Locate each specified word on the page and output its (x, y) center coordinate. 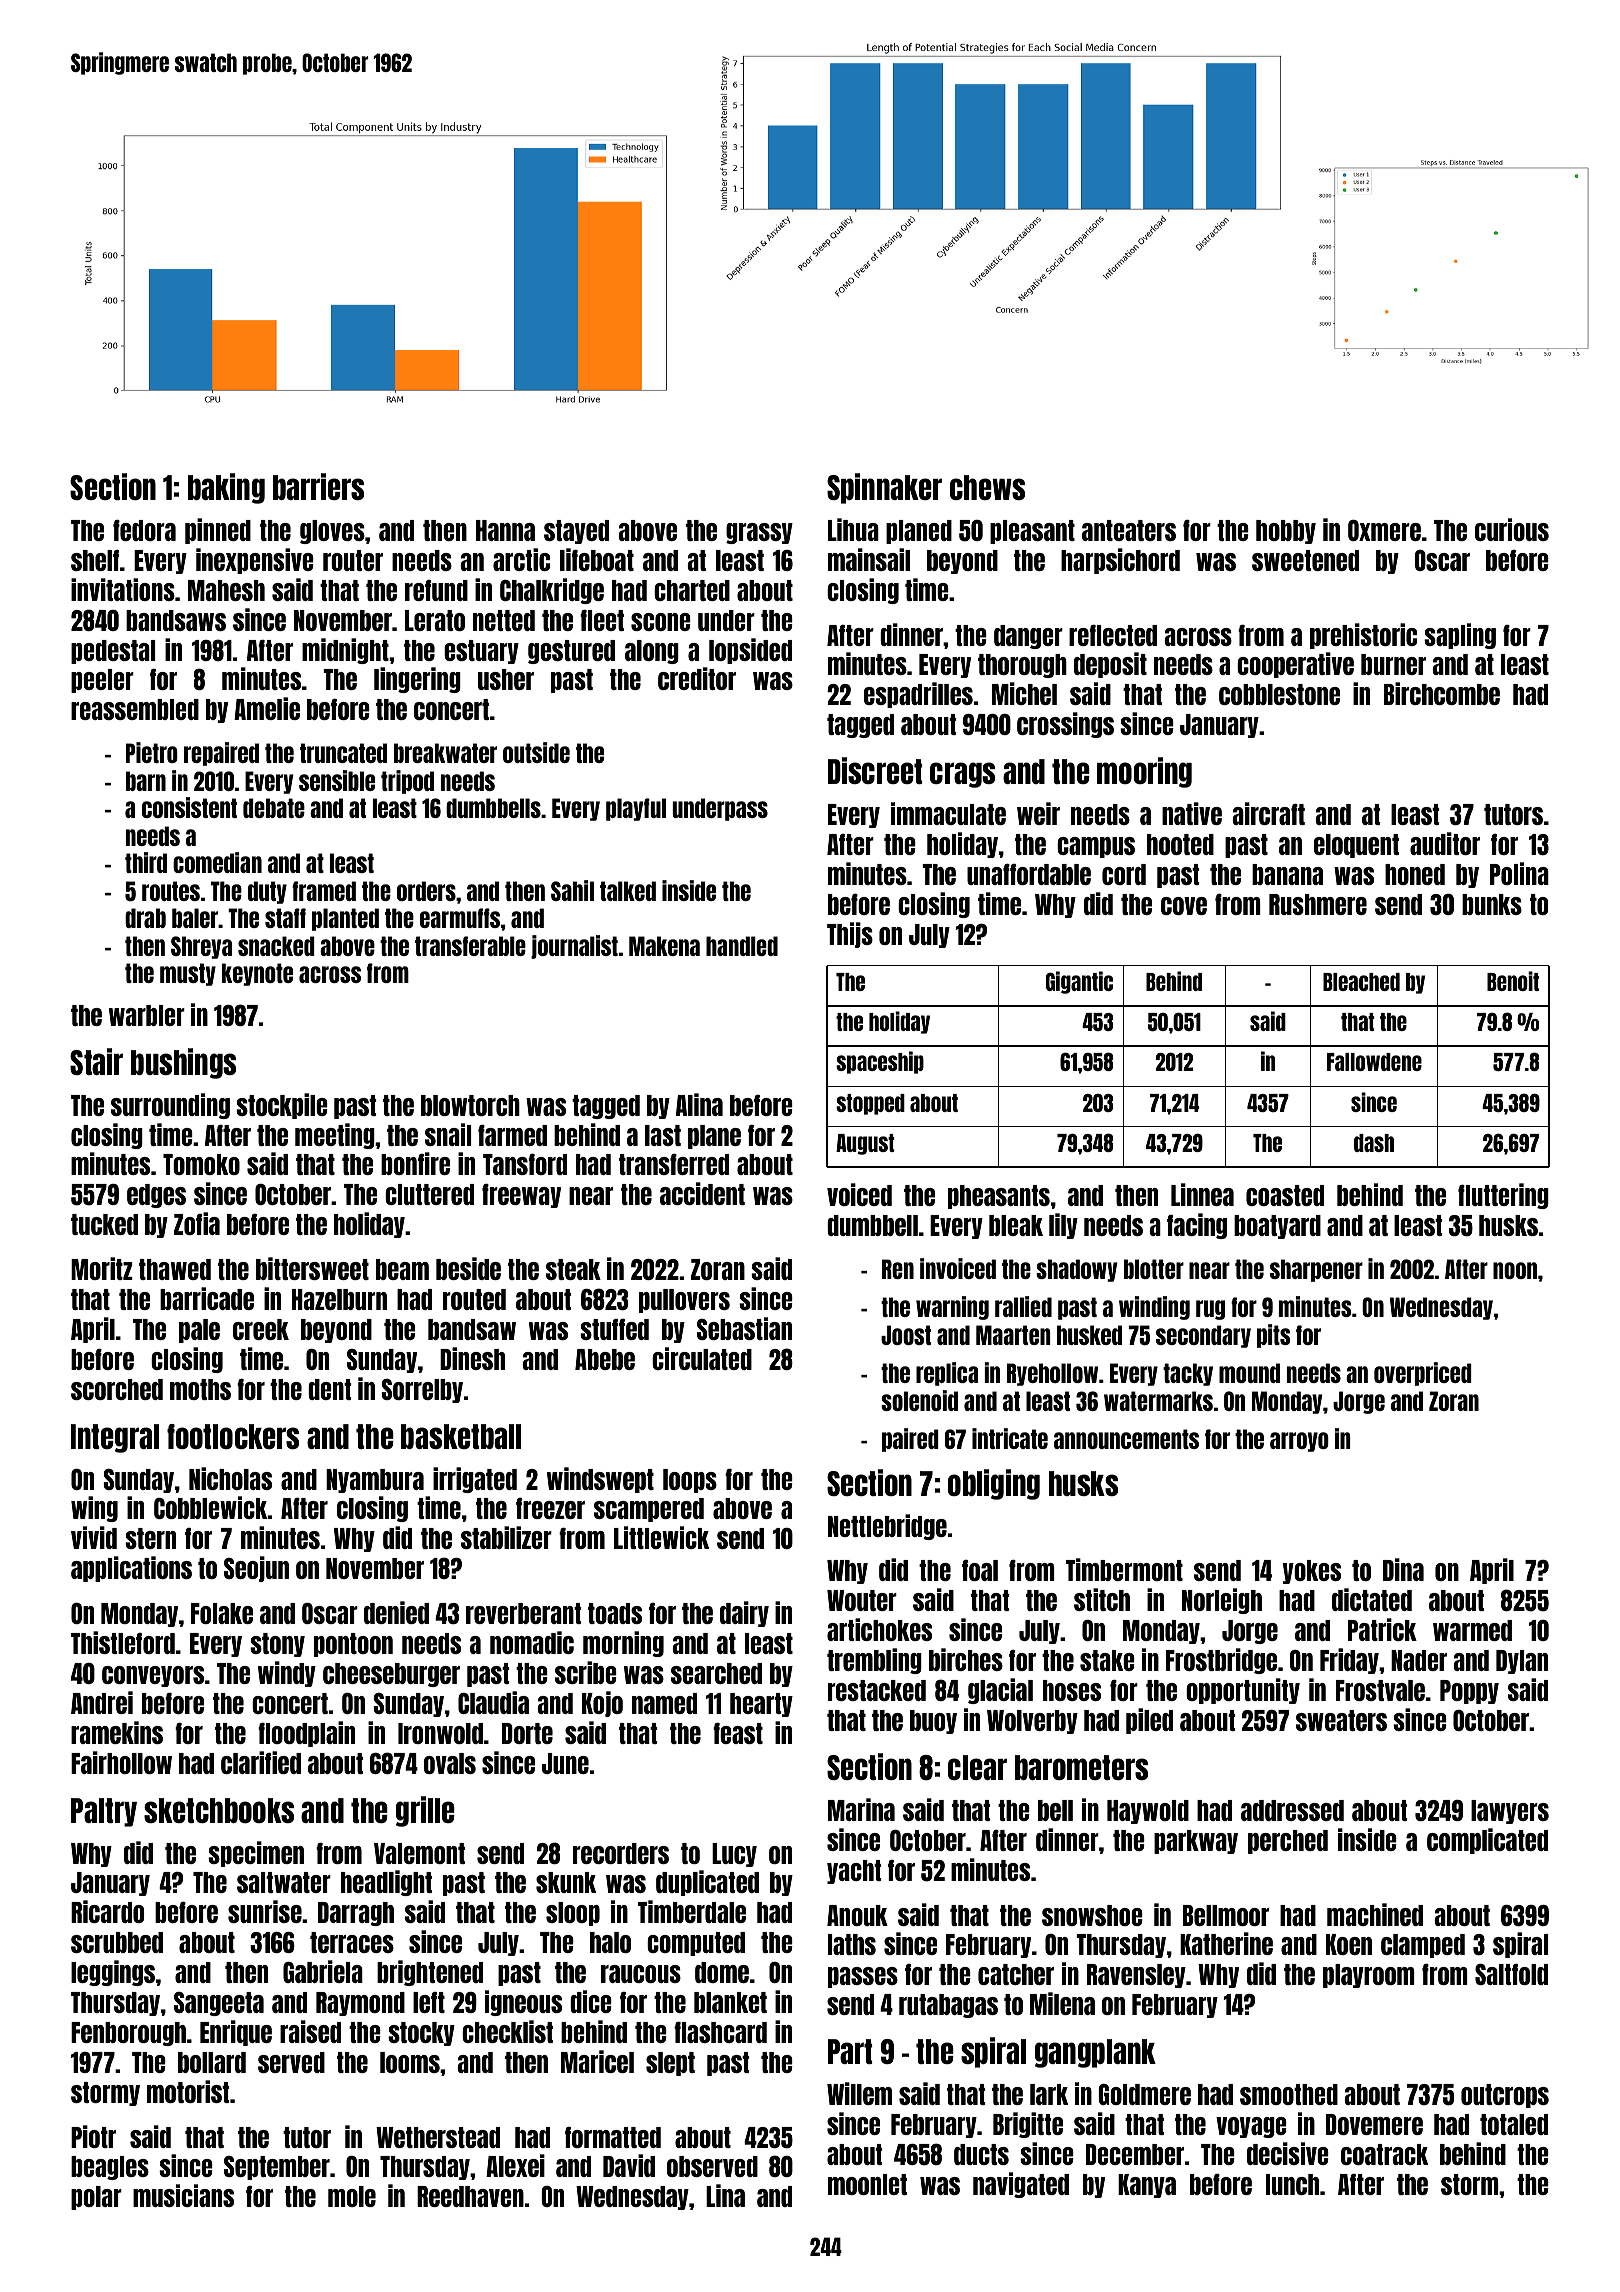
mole (352, 2196)
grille (425, 1811)
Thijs (850, 935)
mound (1249, 1373)
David (629, 2165)
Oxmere (1384, 530)
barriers (318, 486)
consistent (189, 807)
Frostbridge (1221, 1661)
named (664, 1703)
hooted (1180, 844)
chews (987, 487)
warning (952, 1308)
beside (468, 1268)
